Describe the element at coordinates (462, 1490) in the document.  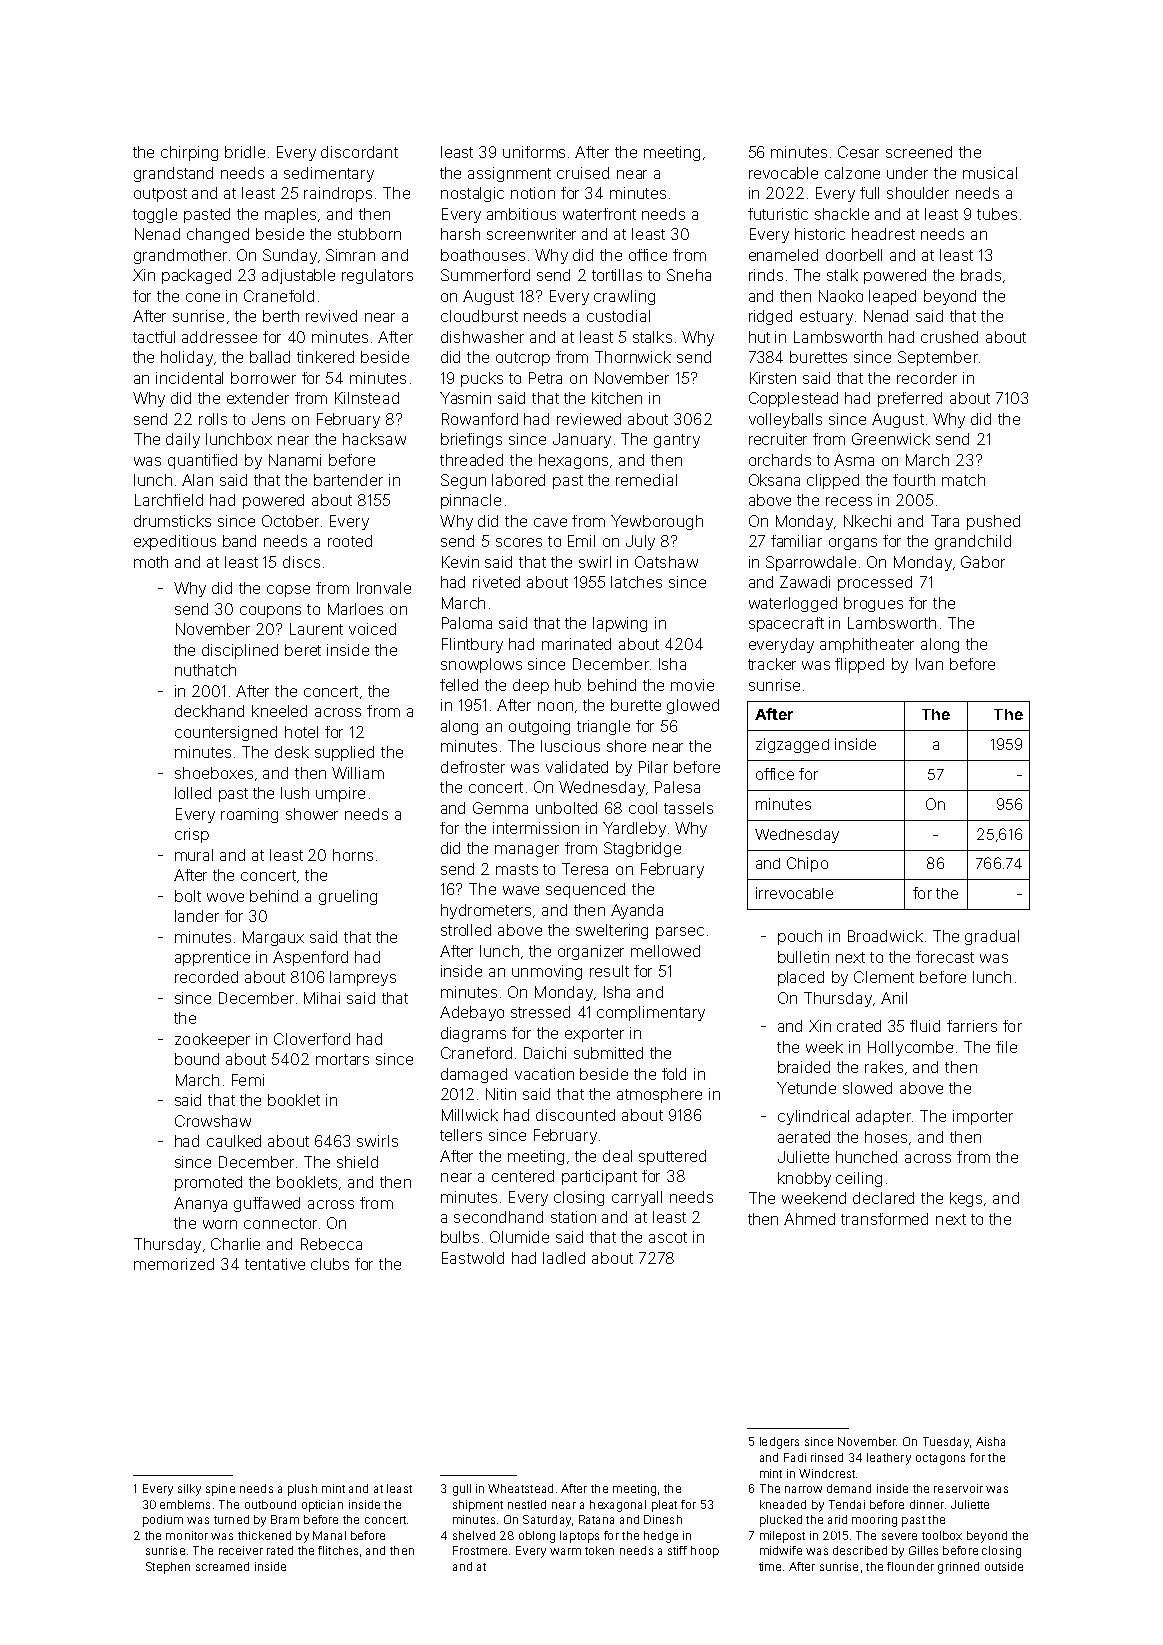
I see `gull` at that location.
